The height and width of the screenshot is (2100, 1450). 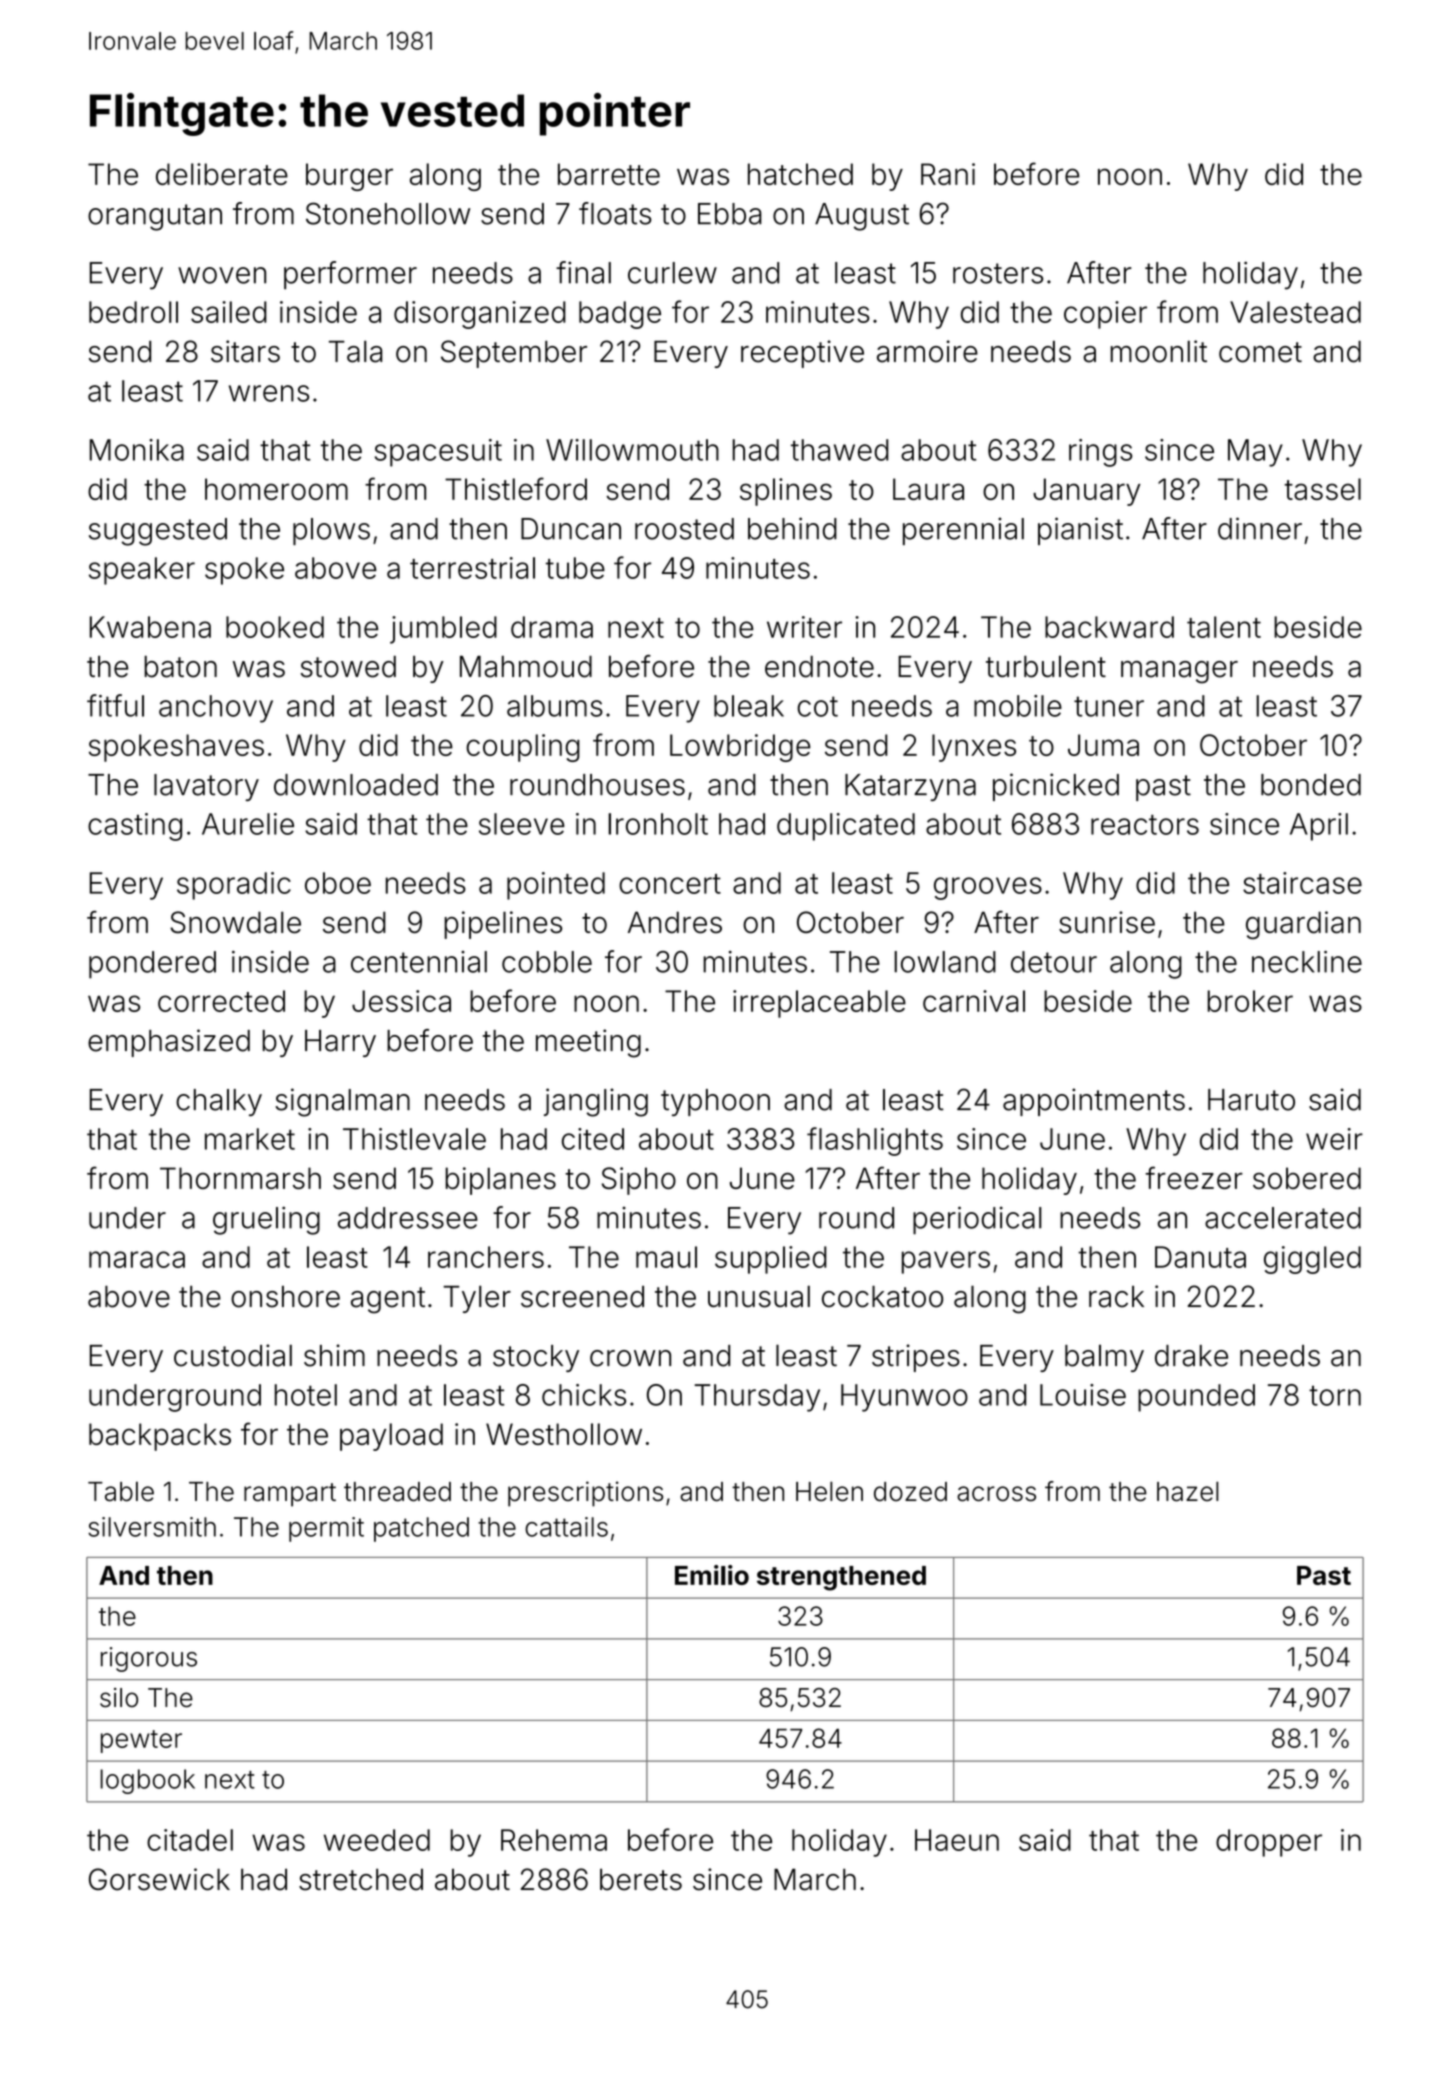 What do you see at coordinates (802, 354) in the screenshot?
I see `receptive` at bounding box center [802, 354].
